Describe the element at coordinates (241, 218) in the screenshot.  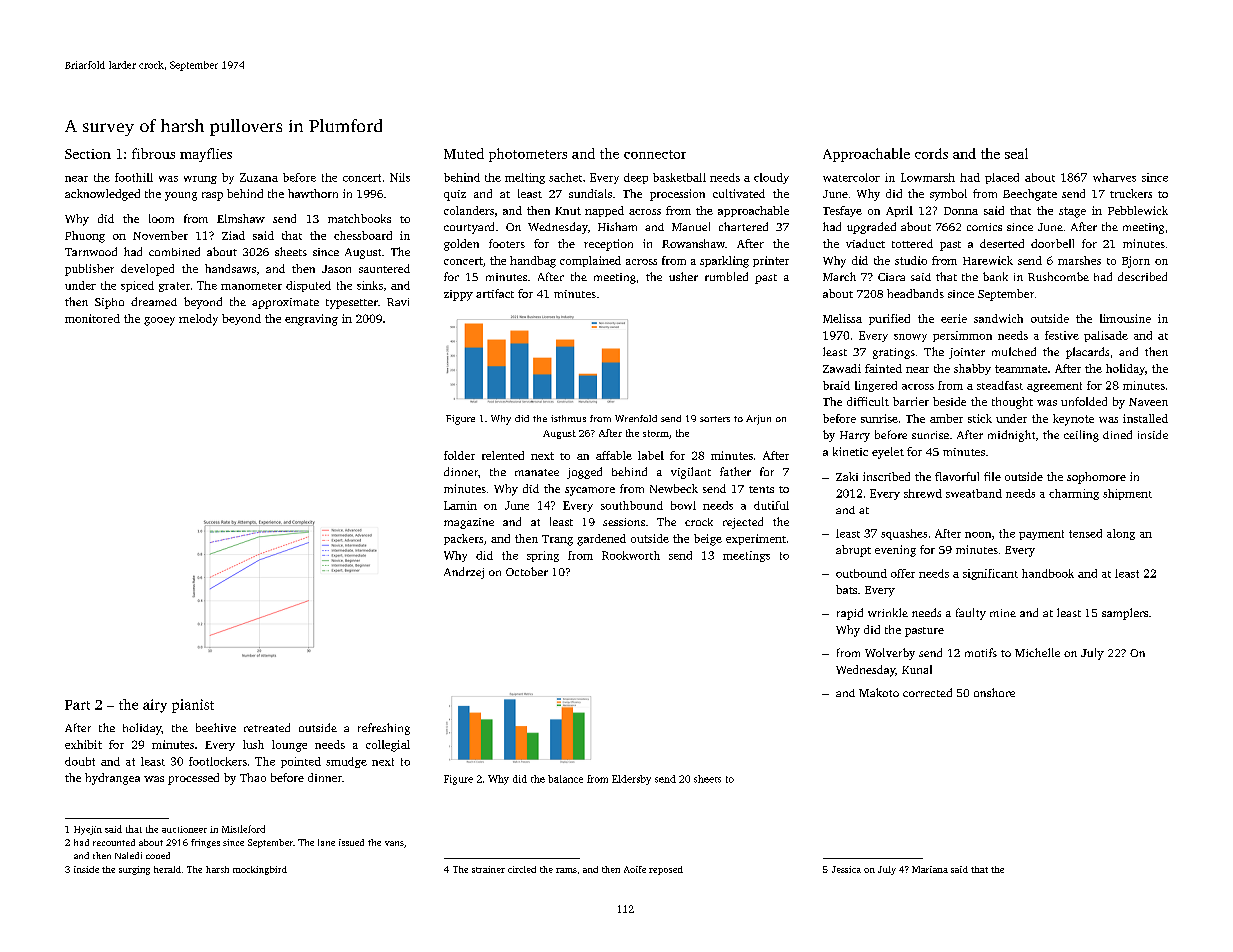
I see `Elmshaw` at that location.
